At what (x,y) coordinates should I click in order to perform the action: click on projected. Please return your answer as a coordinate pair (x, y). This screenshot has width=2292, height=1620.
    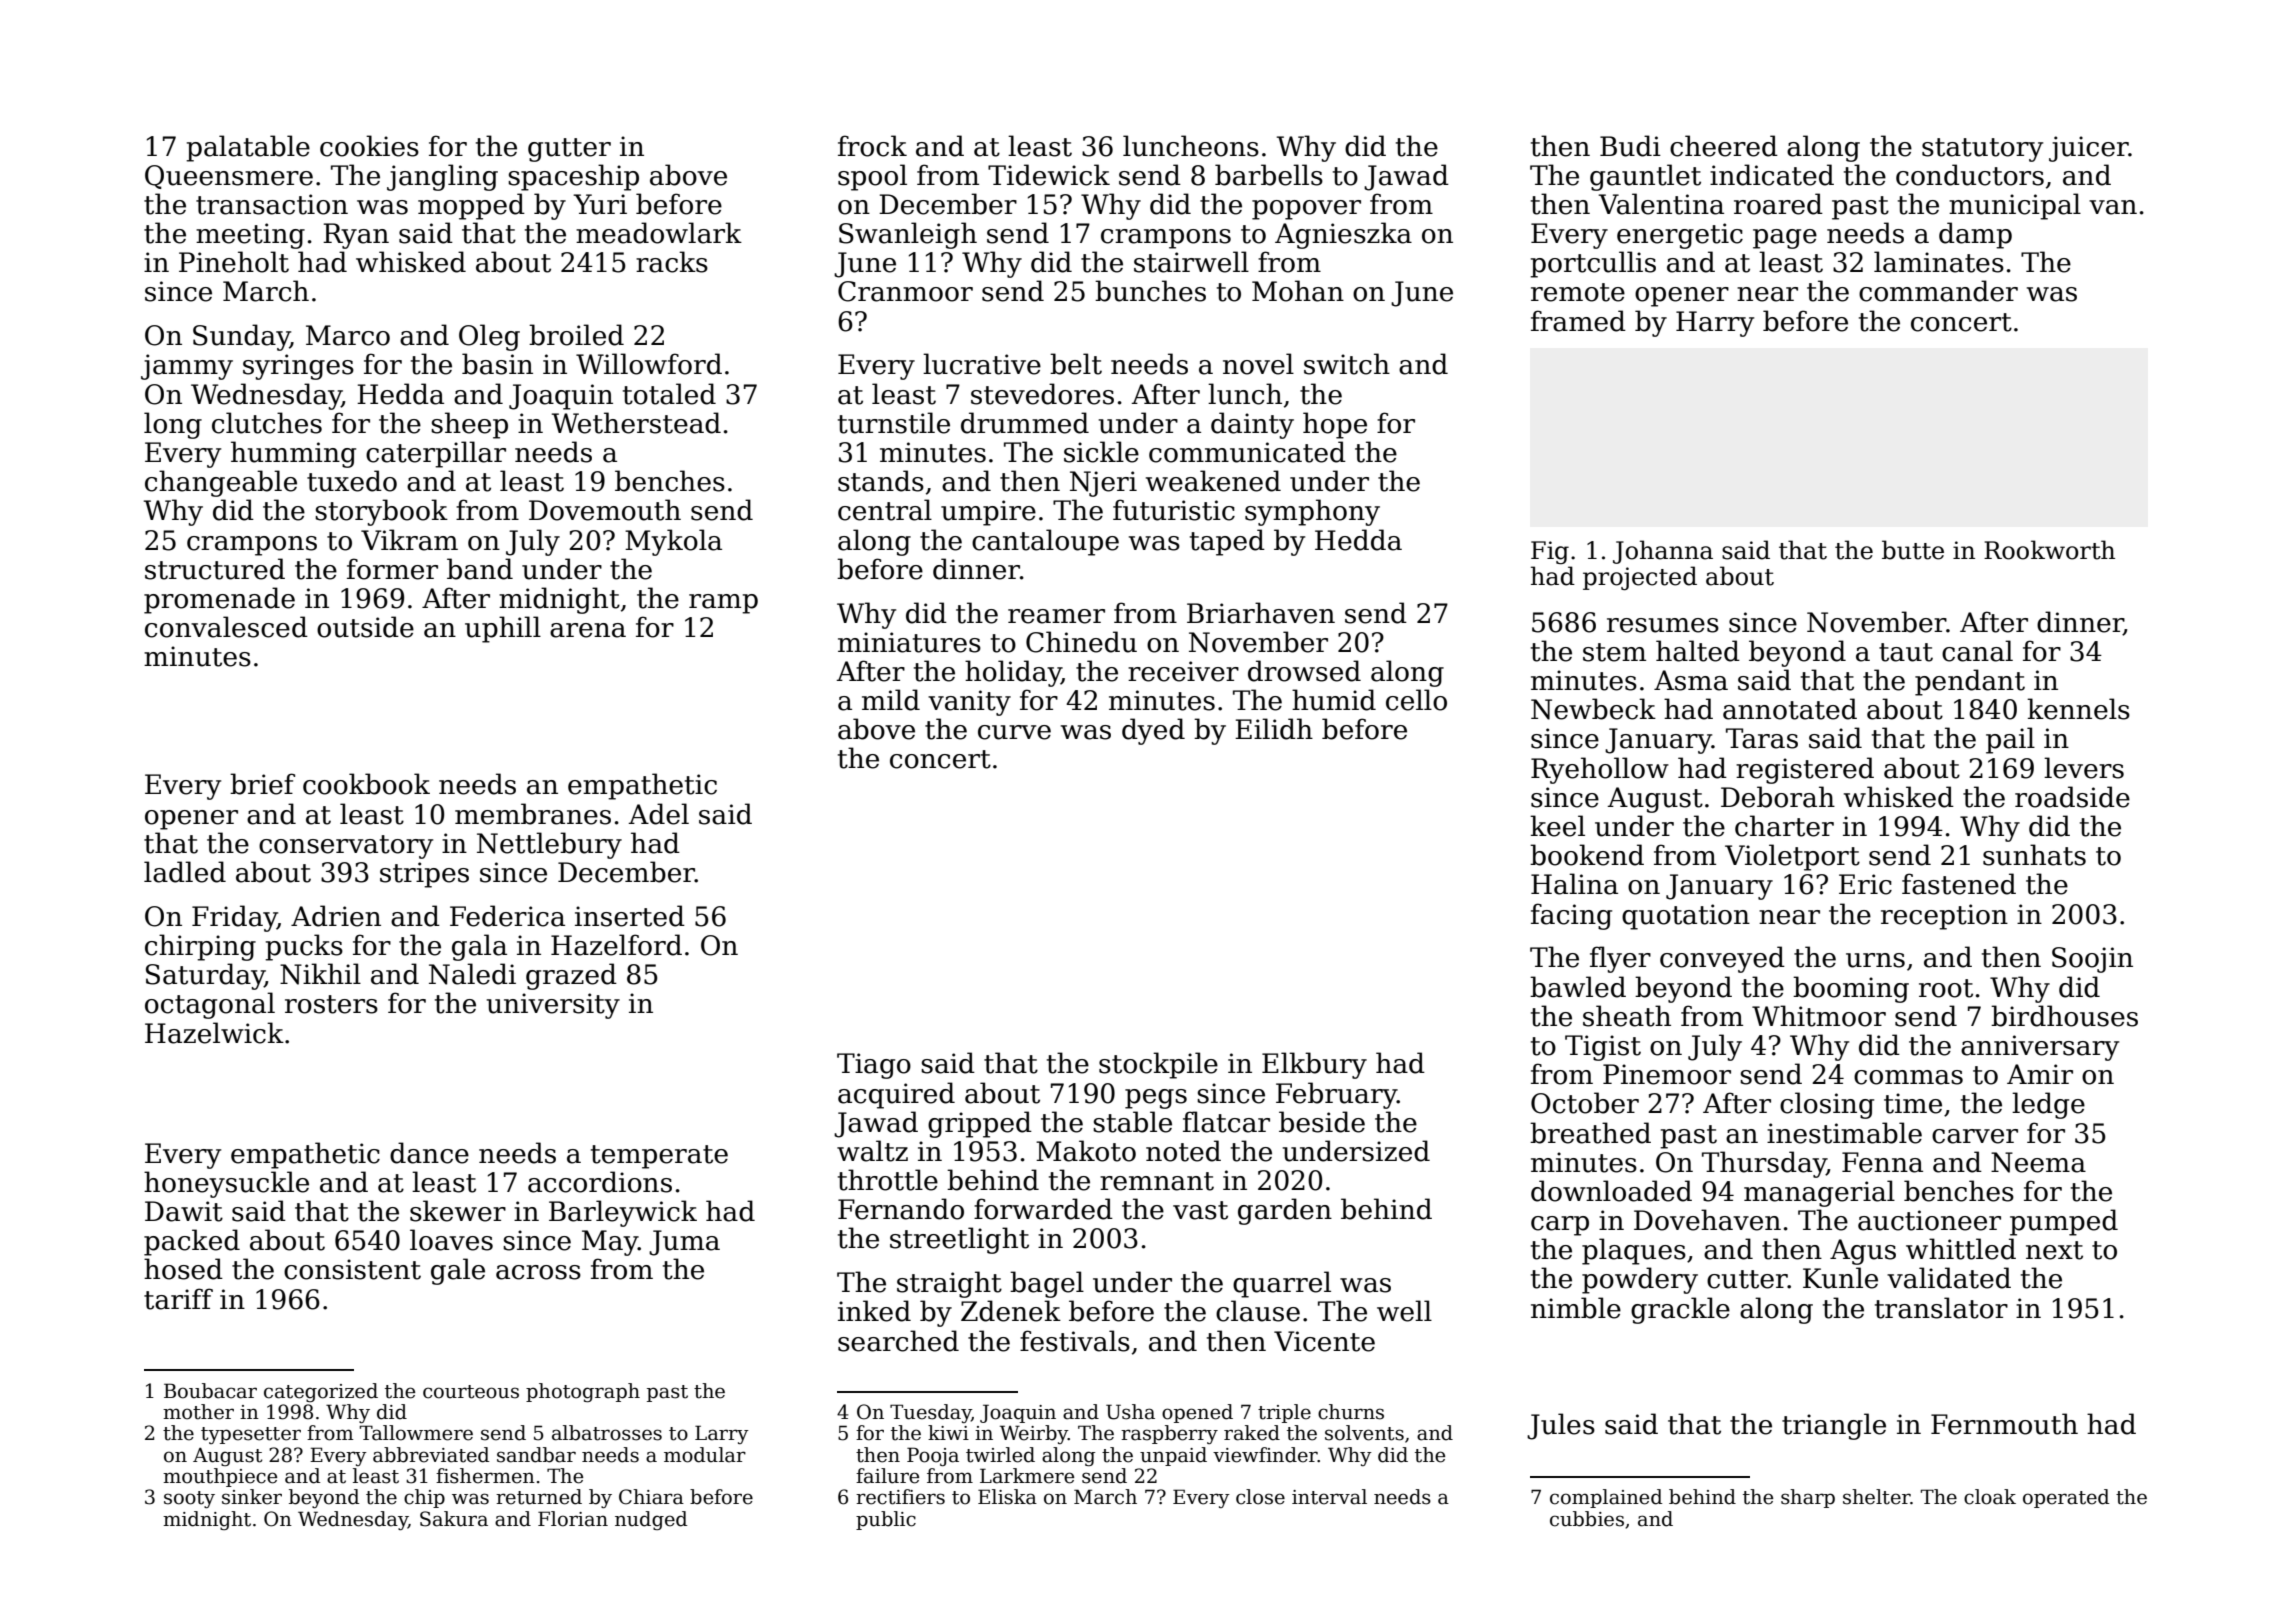
    Looking at the image, I should click on (1640, 578).
